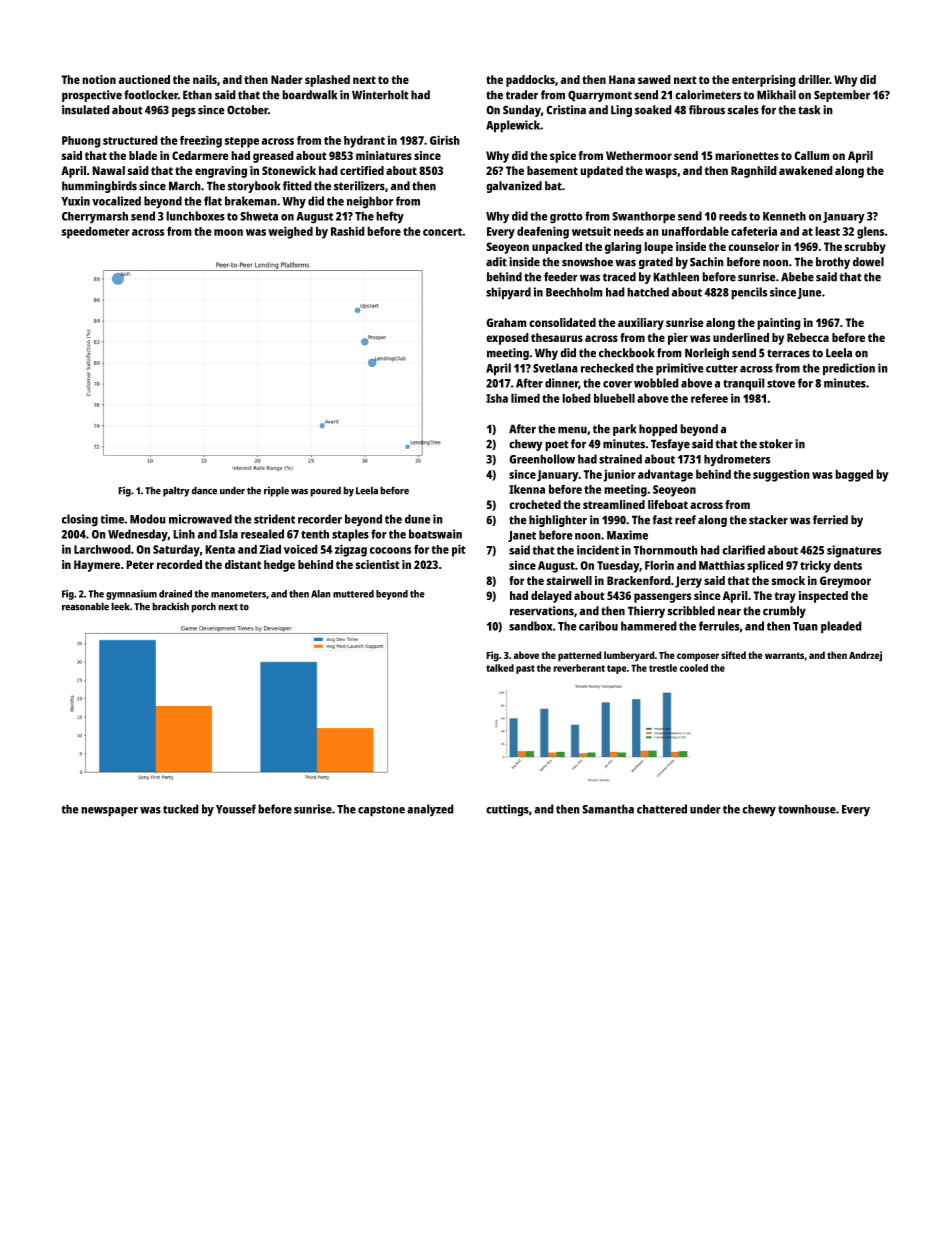 The width and height of the screenshot is (952, 1233). Describe the element at coordinates (849, 369) in the screenshot. I see `prediction` at that location.
